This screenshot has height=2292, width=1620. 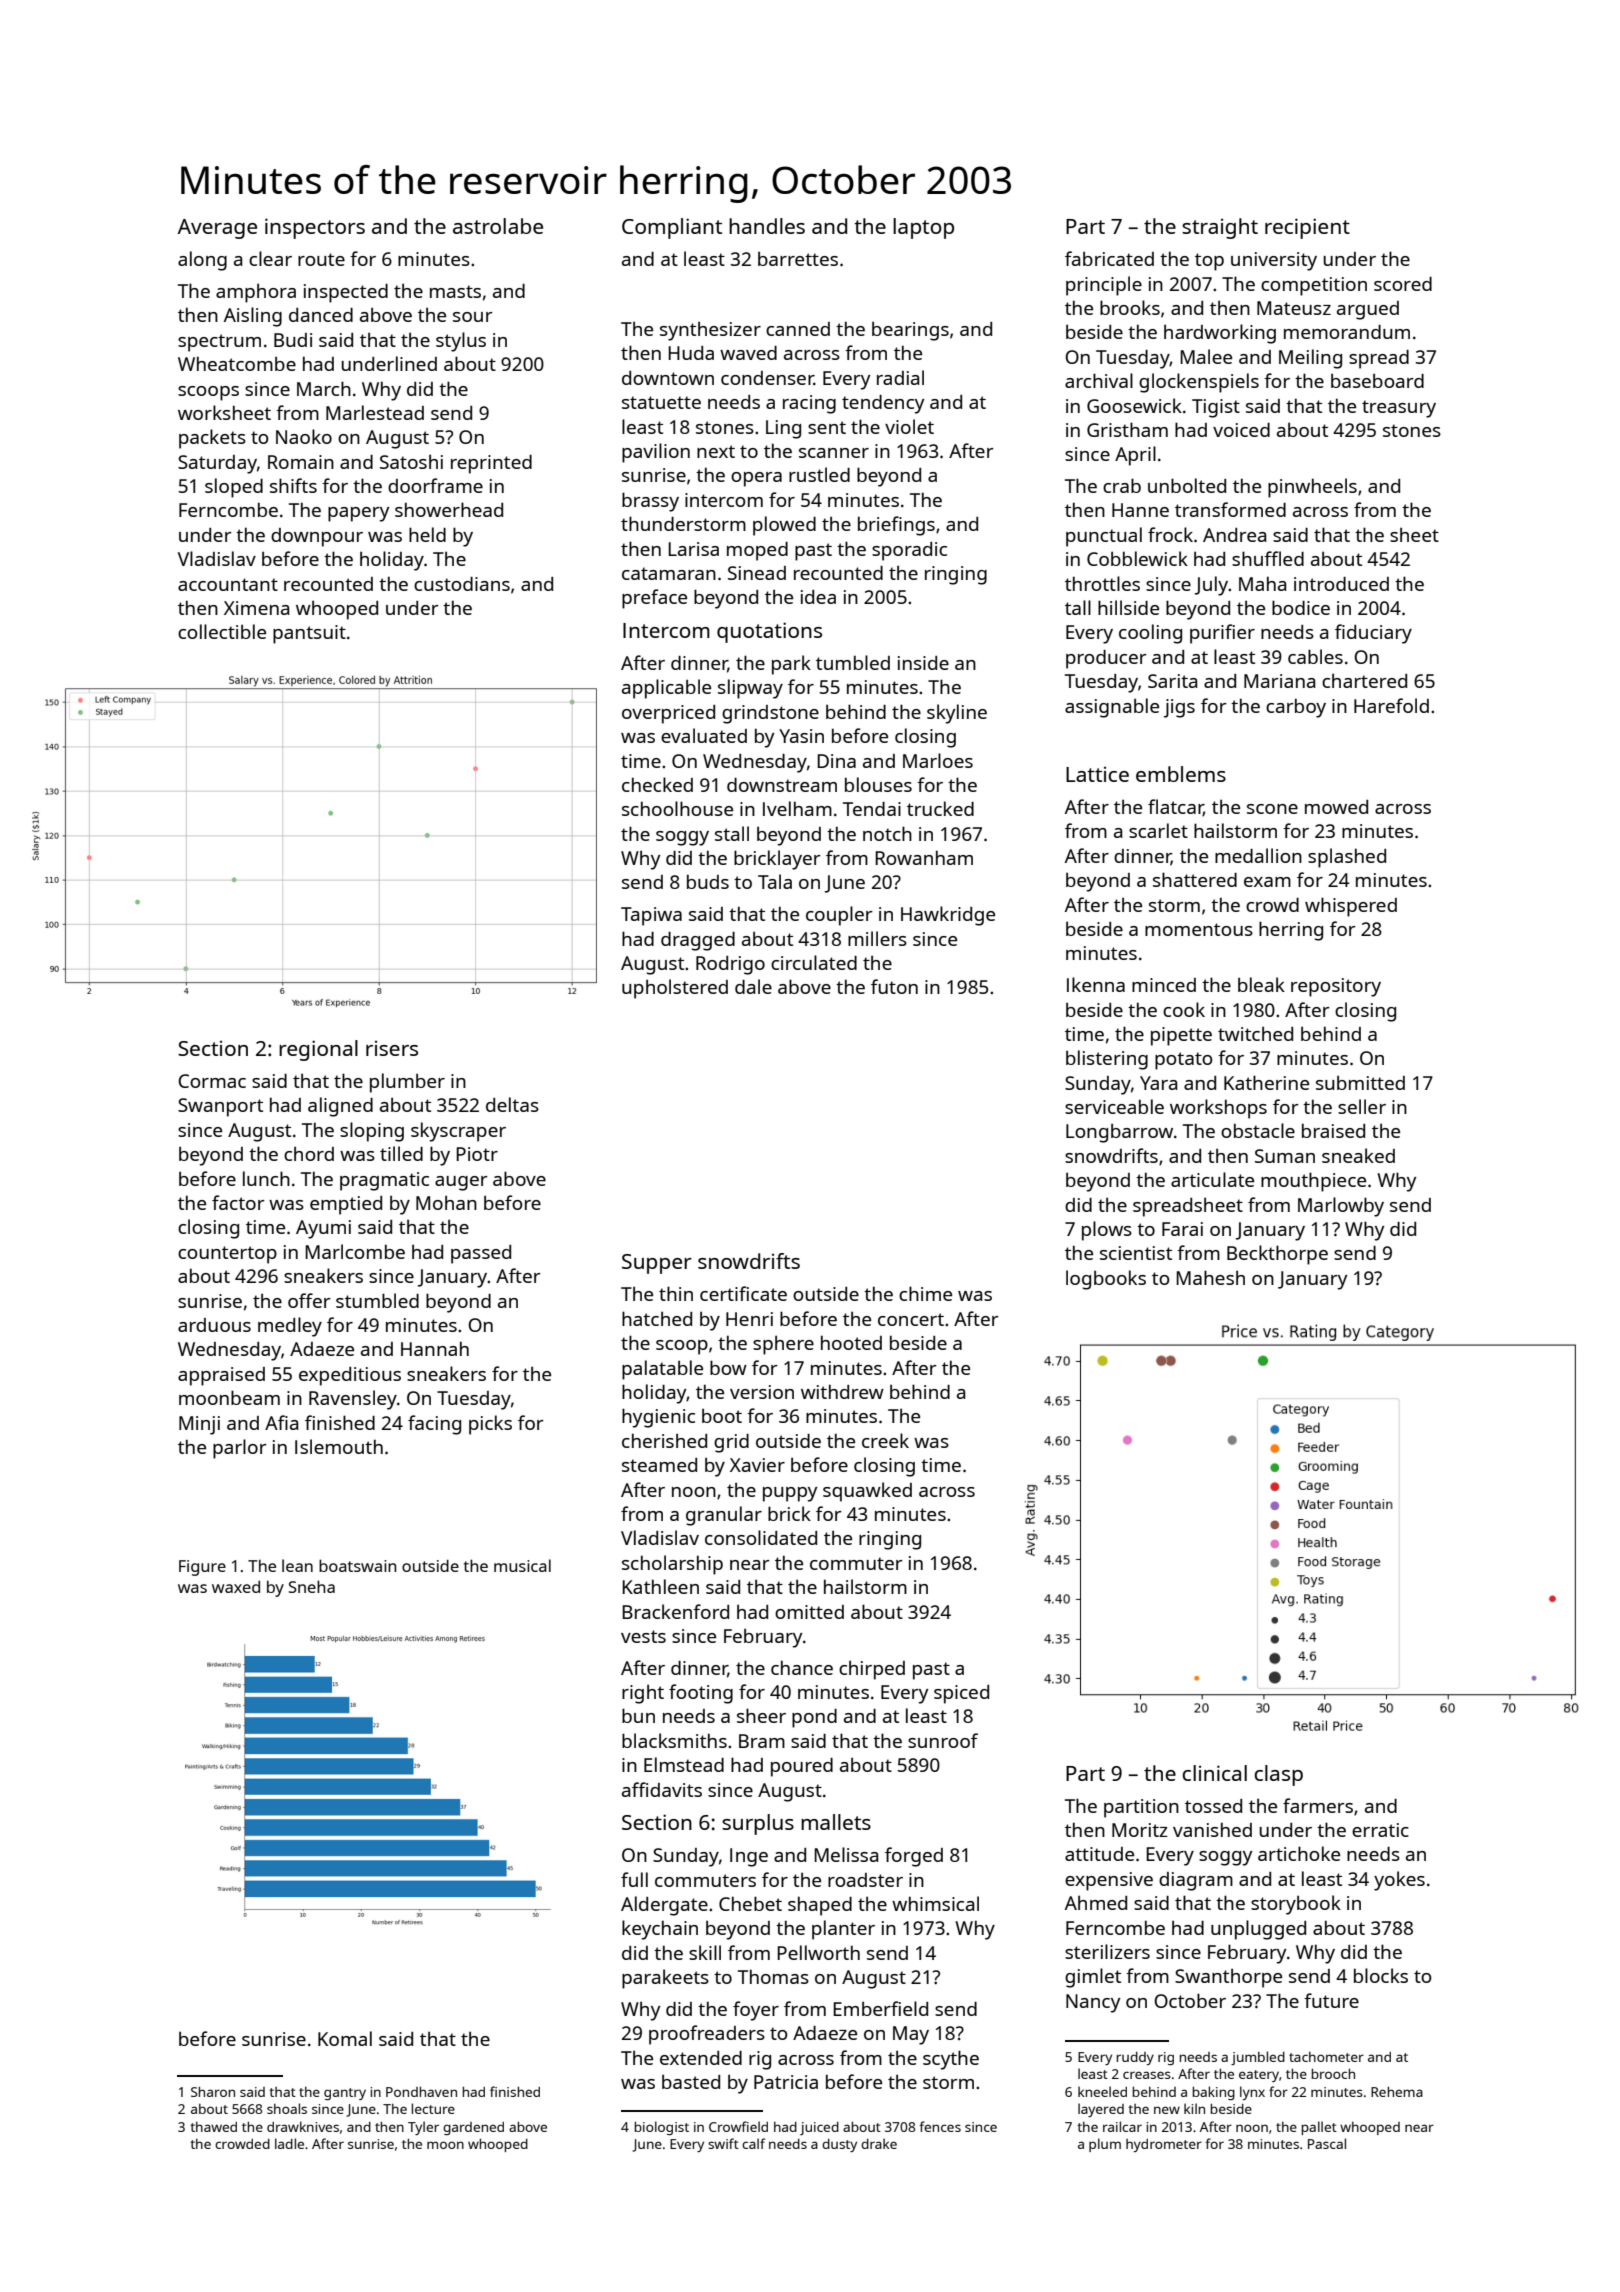 What do you see at coordinates (1130, 307) in the screenshot?
I see `brooks` at bounding box center [1130, 307].
